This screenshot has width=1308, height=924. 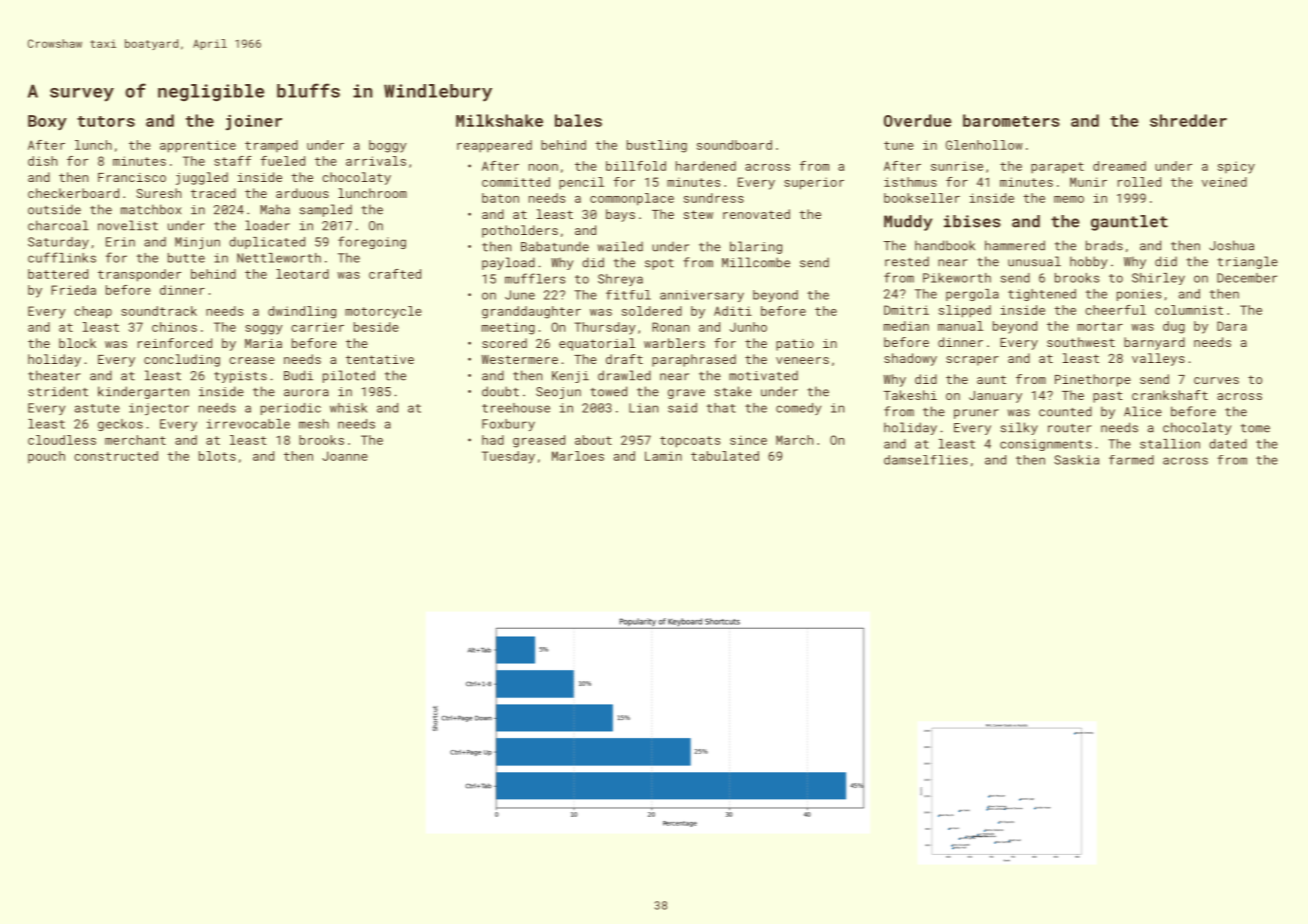 I want to click on shredder, so click(x=1188, y=120).
